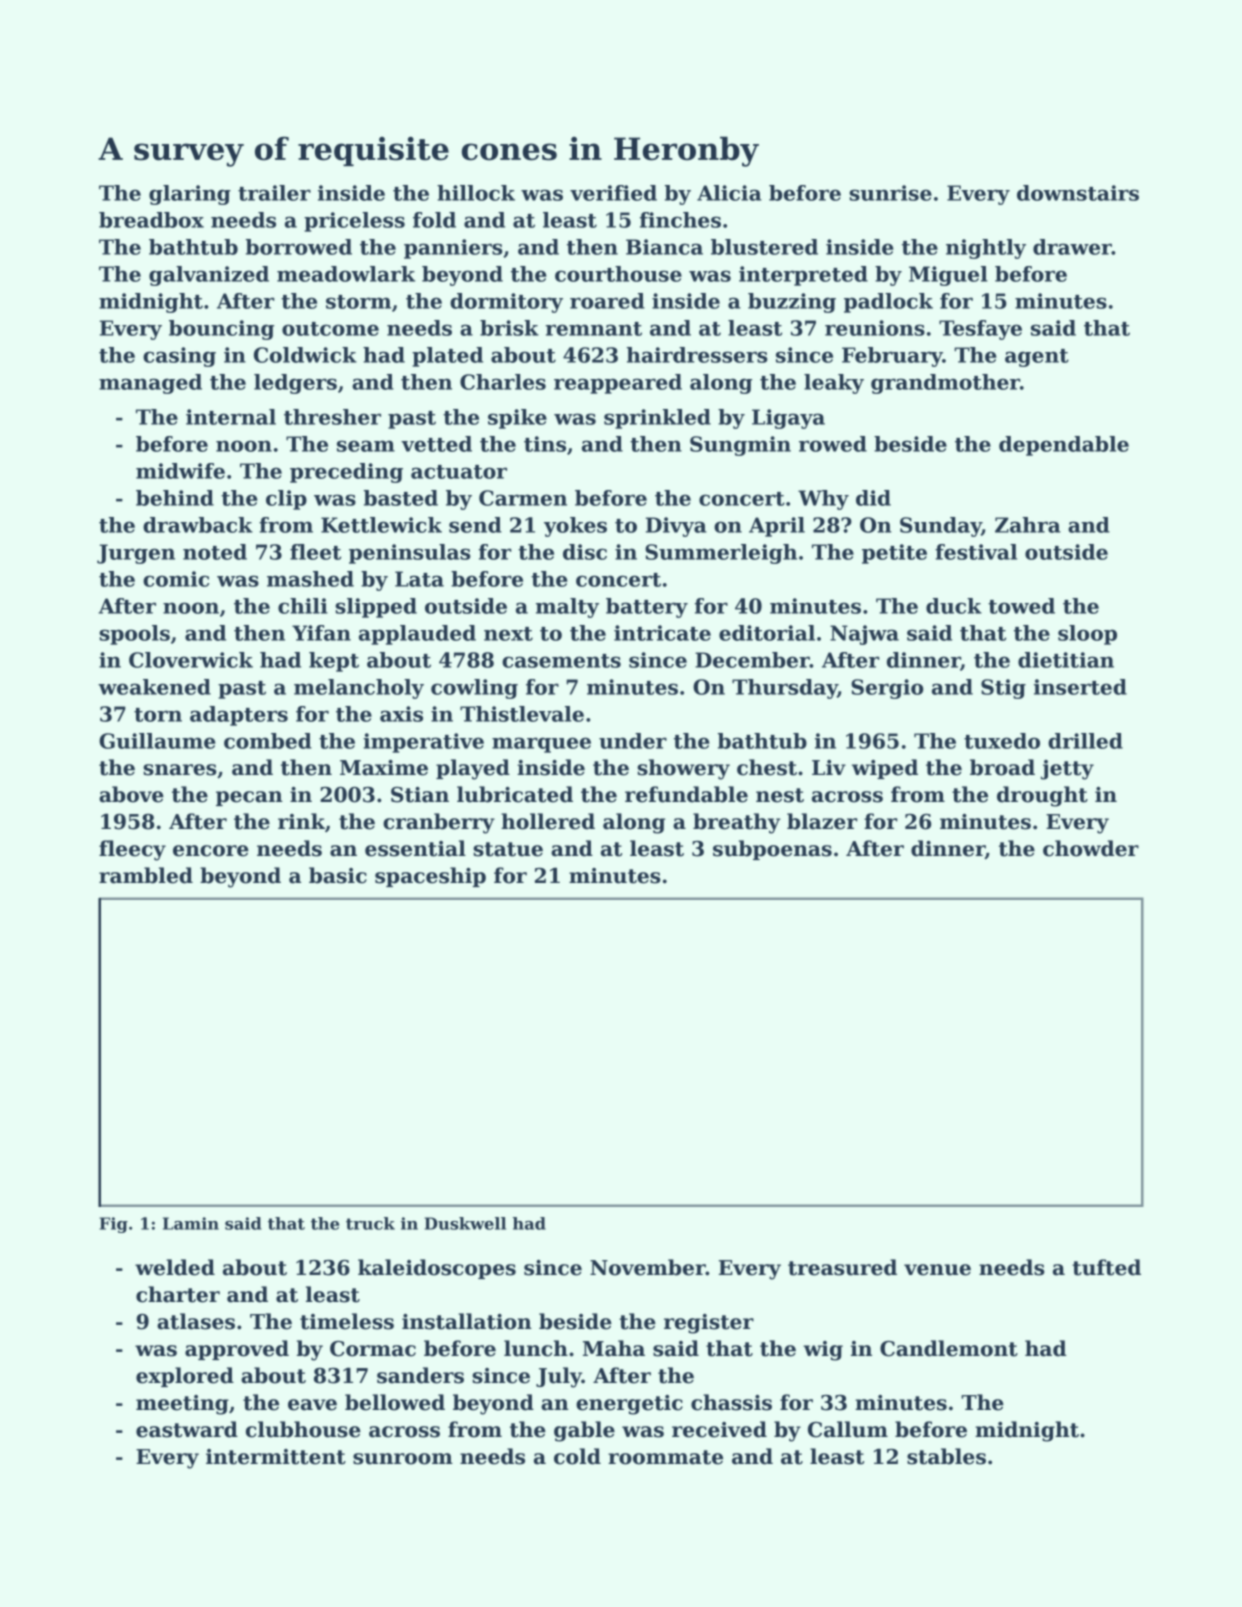  I want to click on received, so click(719, 1429).
